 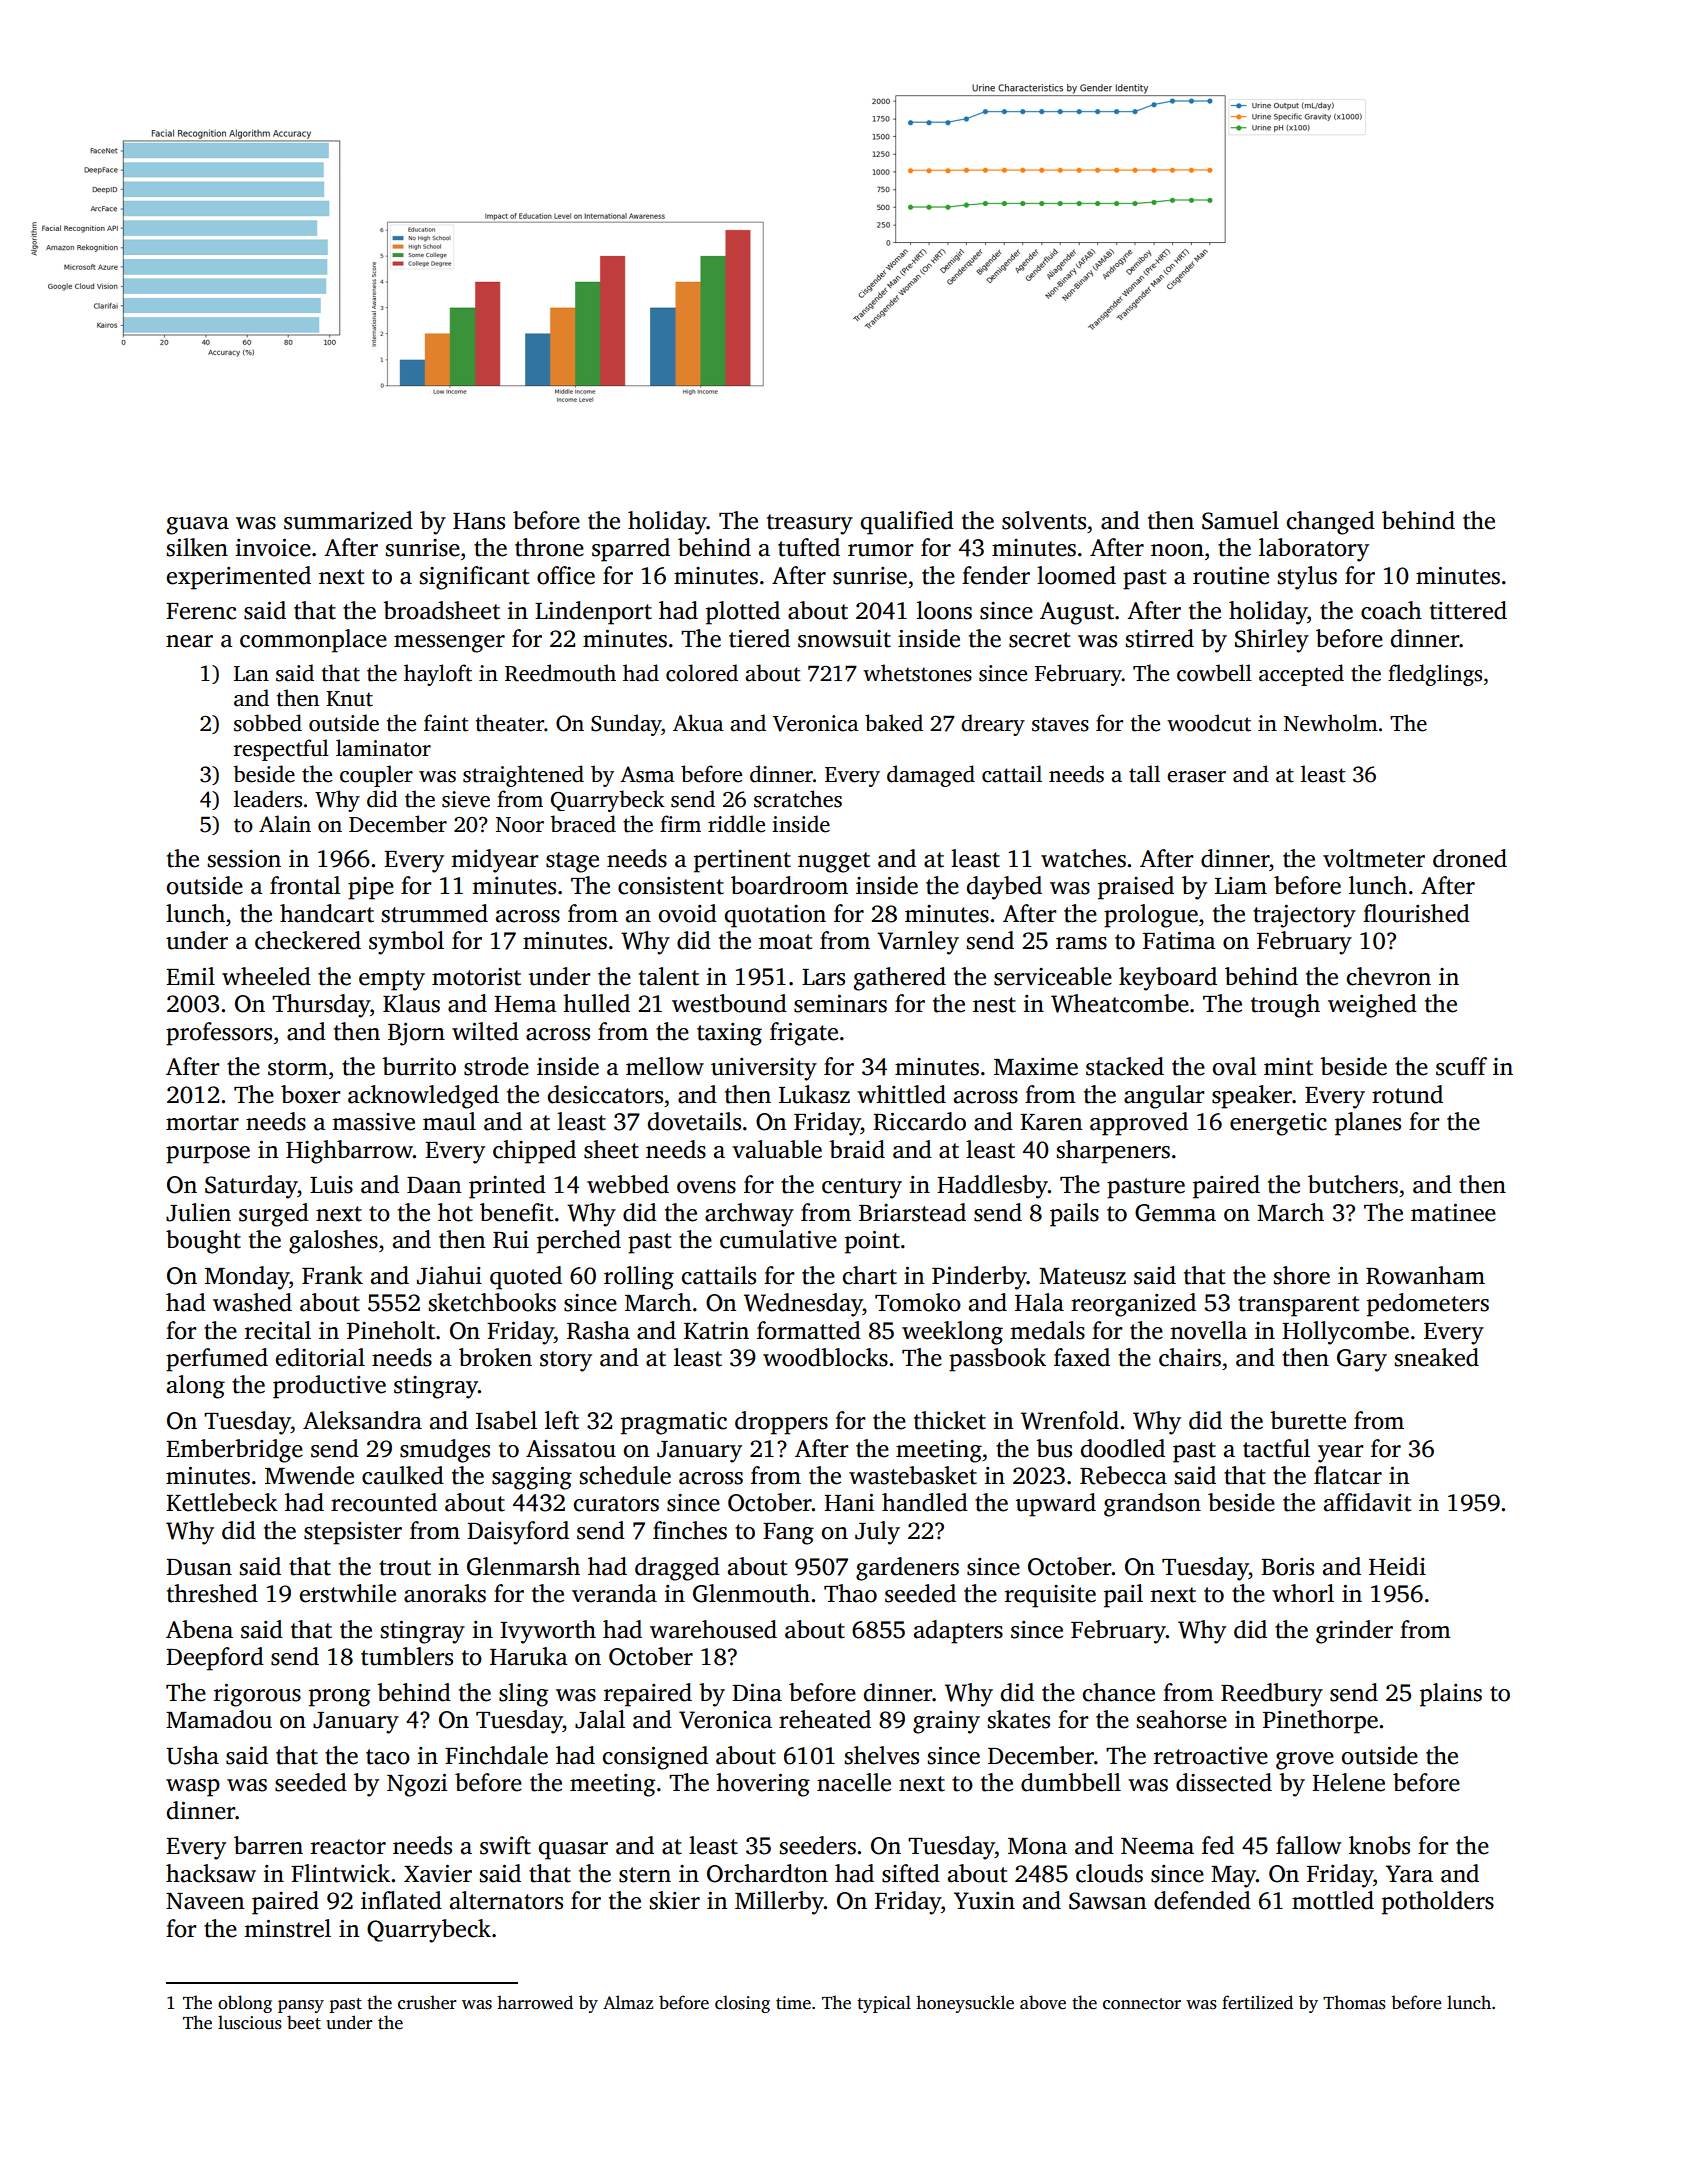 I want to click on Abena, so click(x=199, y=1629).
